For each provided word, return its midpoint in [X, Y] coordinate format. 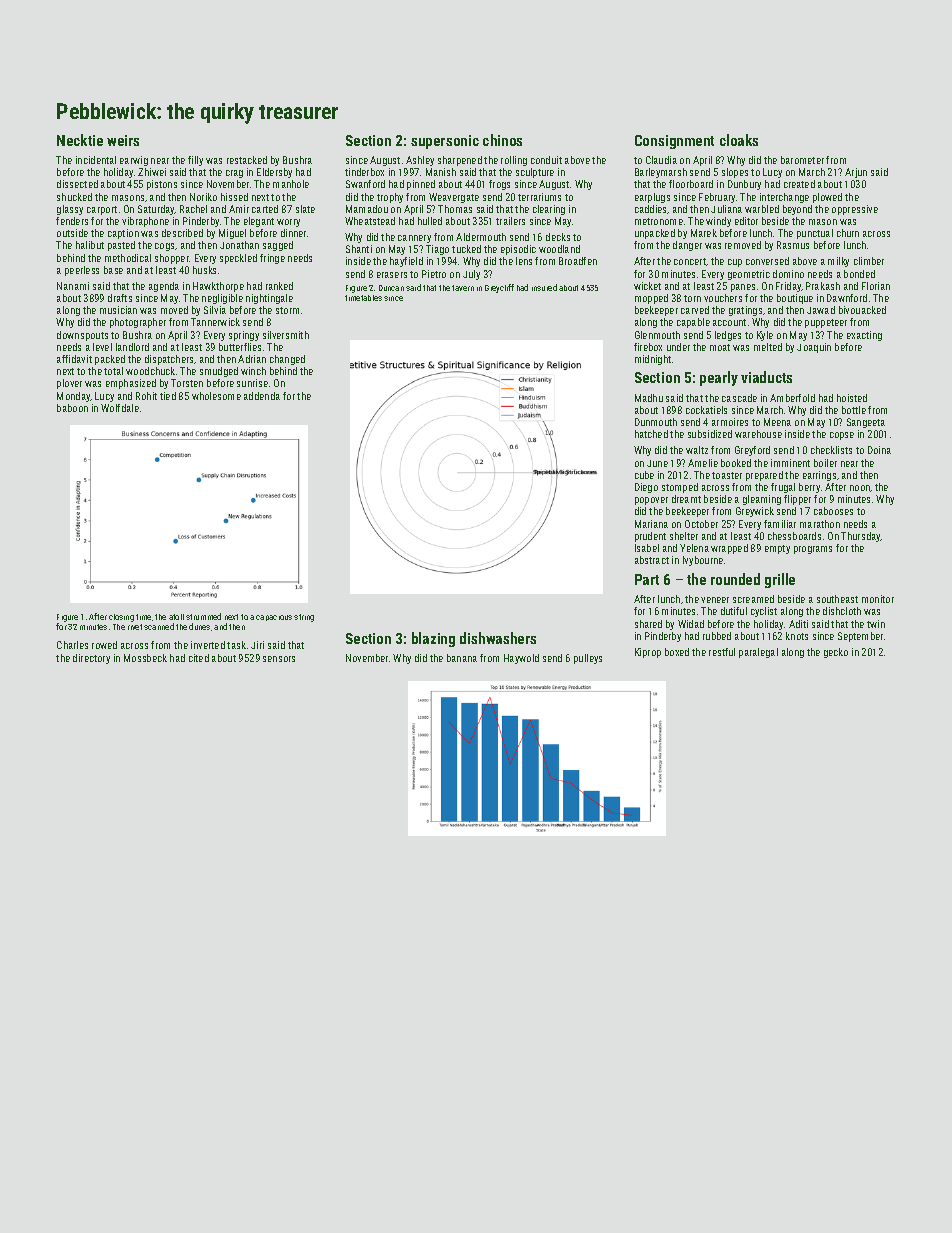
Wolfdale [120, 408]
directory [91, 659]
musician [118, 310]
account [729, 322]
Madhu [649, 398]
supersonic [445, 142]
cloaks [739, 140]
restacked [247, 160]
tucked [466, 249]
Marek [704, 233]
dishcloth [842, 611]
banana [462, 658]
